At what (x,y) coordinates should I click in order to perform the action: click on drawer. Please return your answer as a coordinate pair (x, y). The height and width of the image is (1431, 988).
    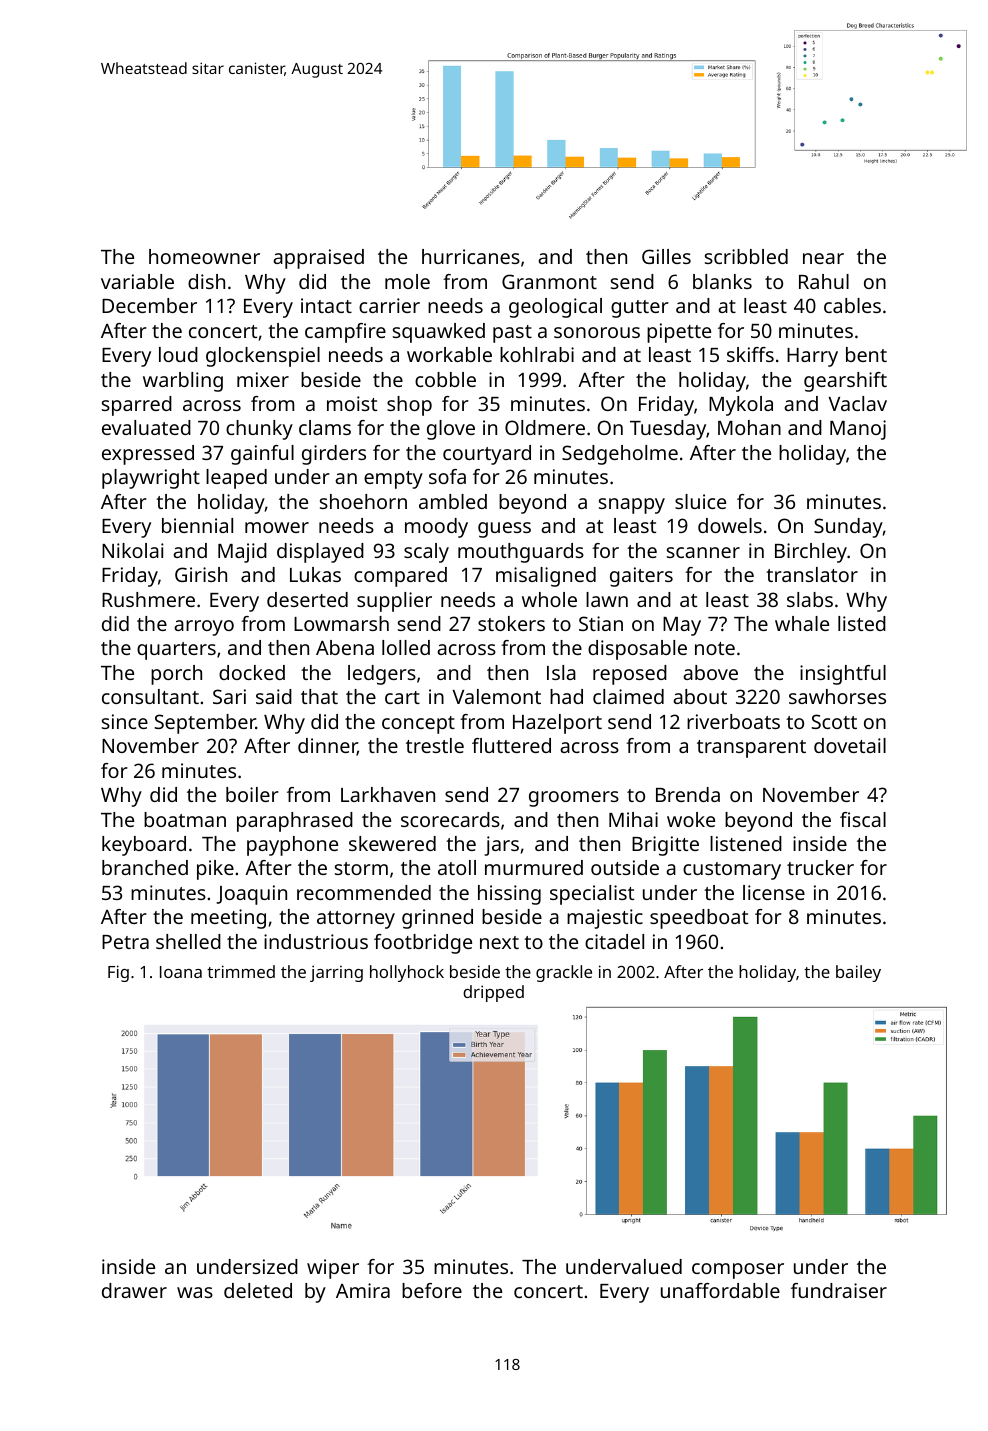
    Looking at the image, I should click on (134, 1290).
